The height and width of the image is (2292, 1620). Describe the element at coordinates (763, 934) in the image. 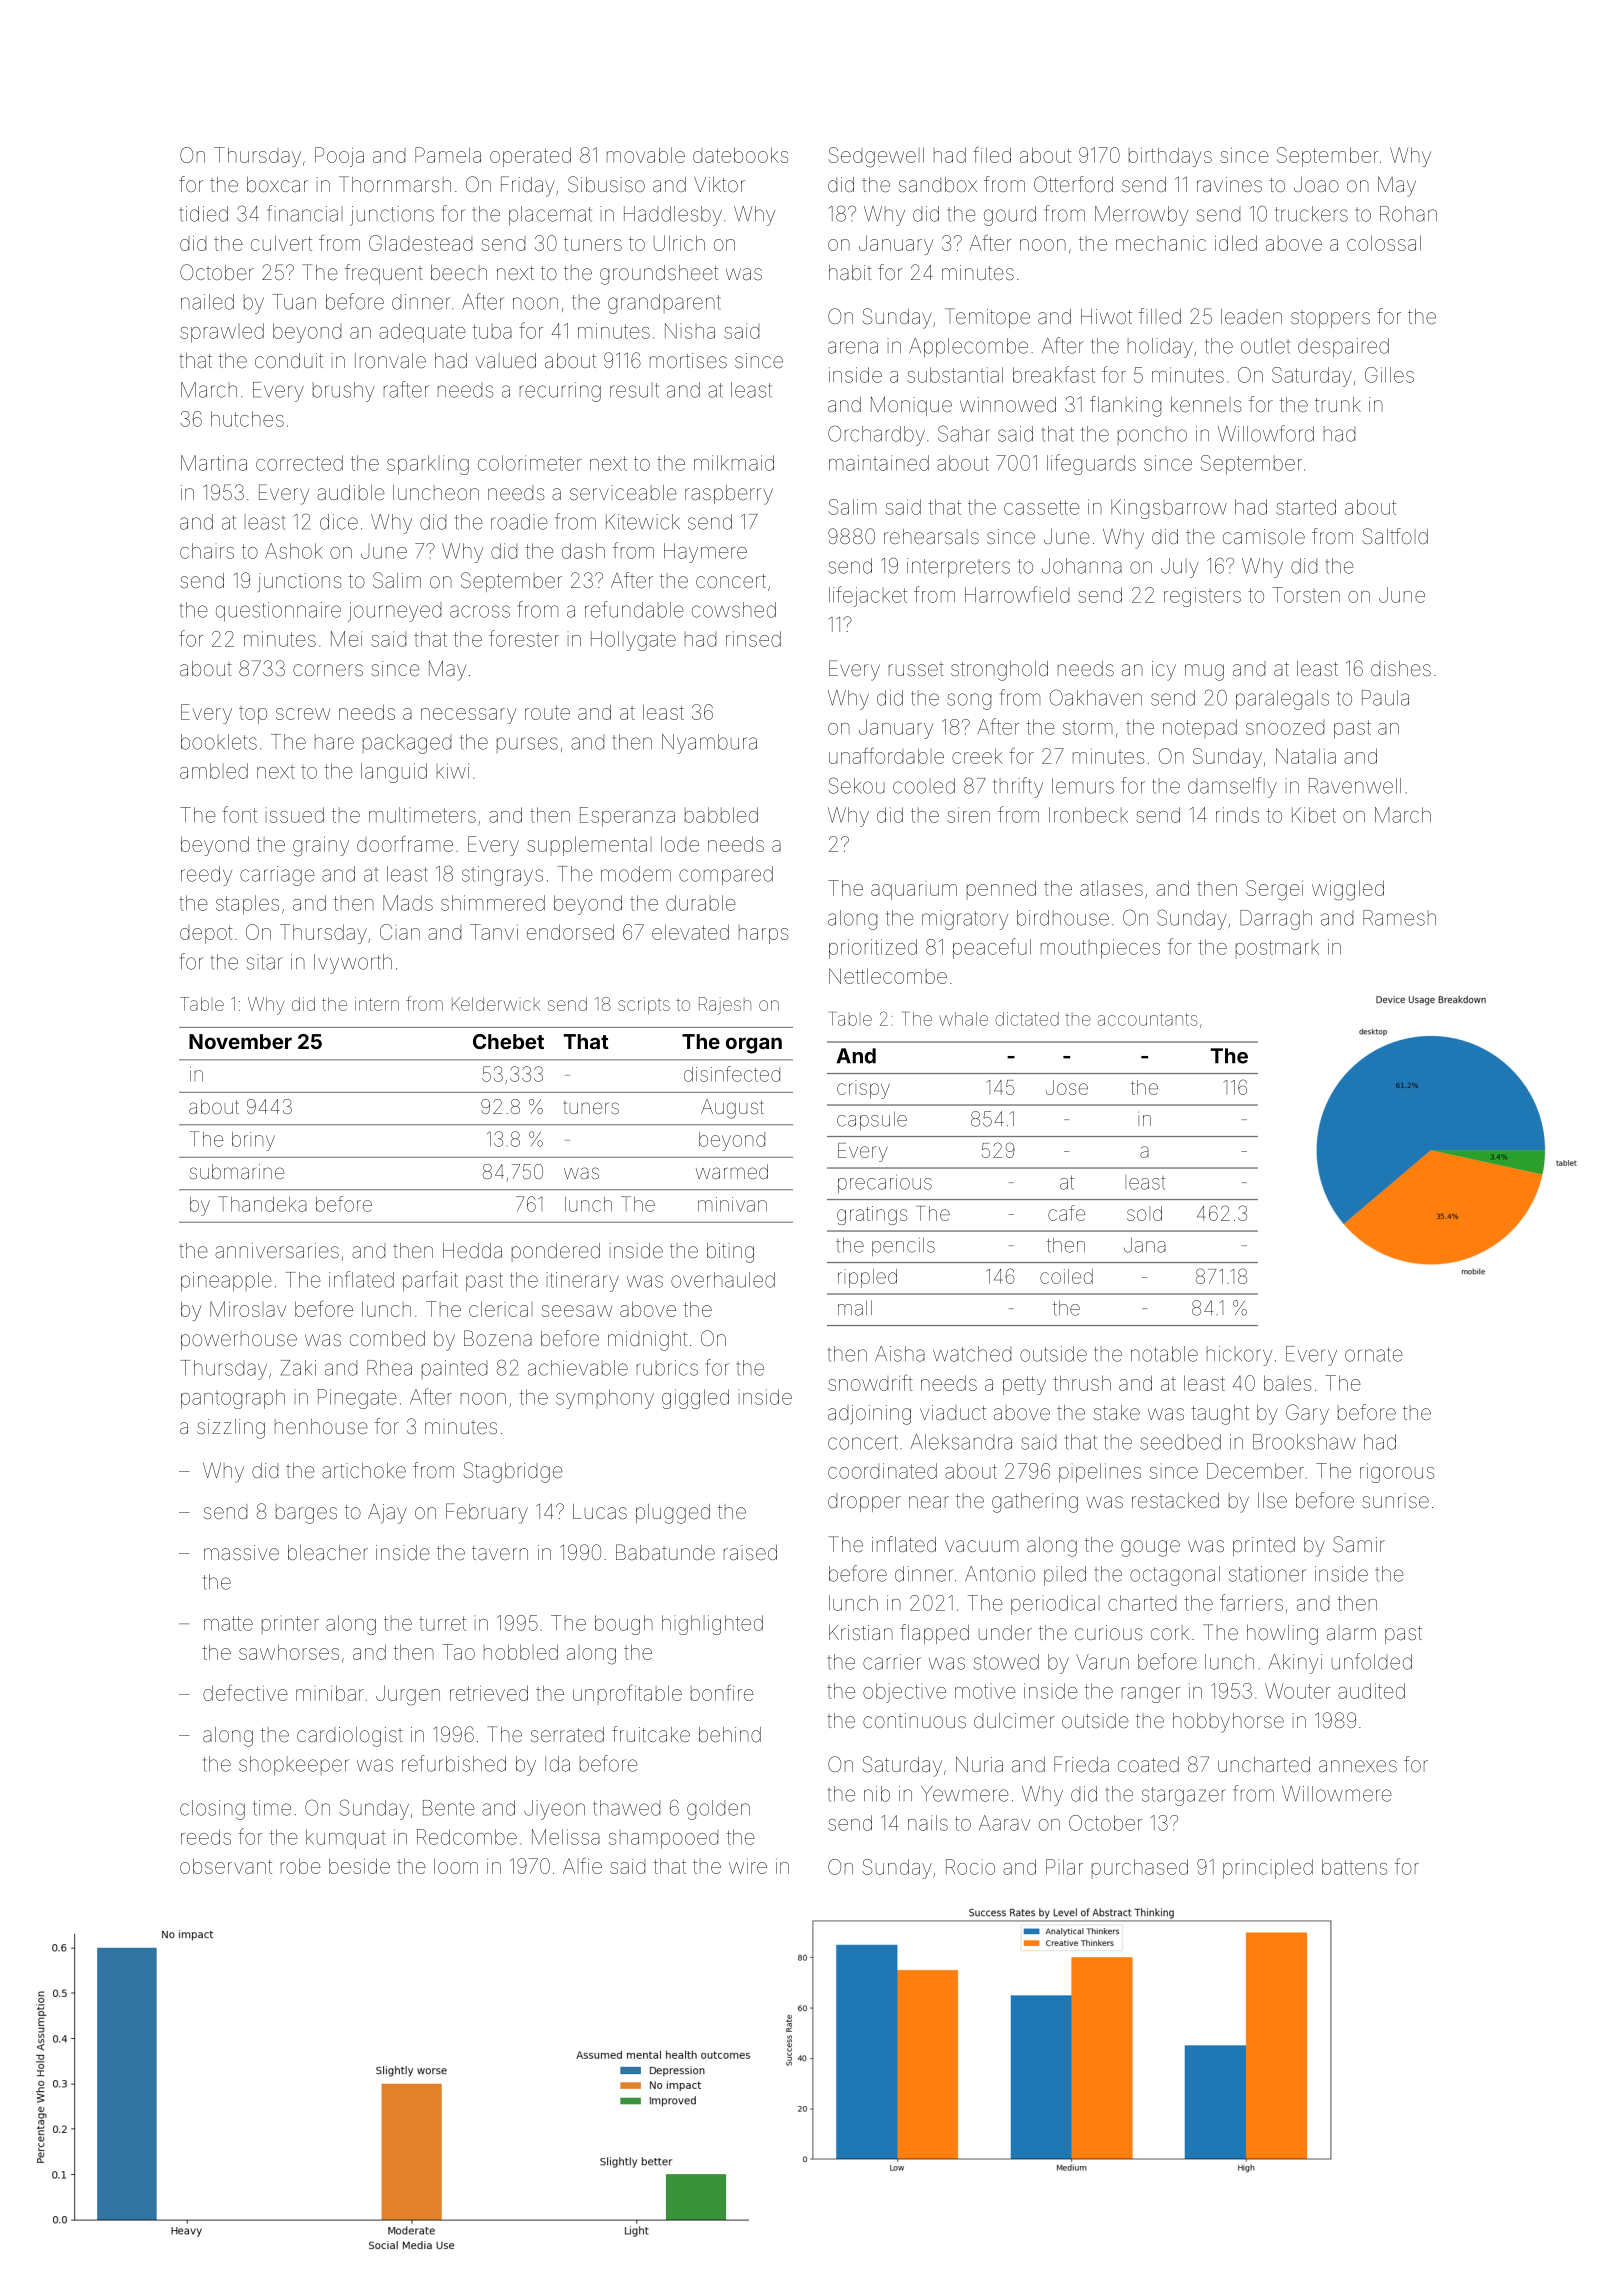

I see `harps` at that location.
